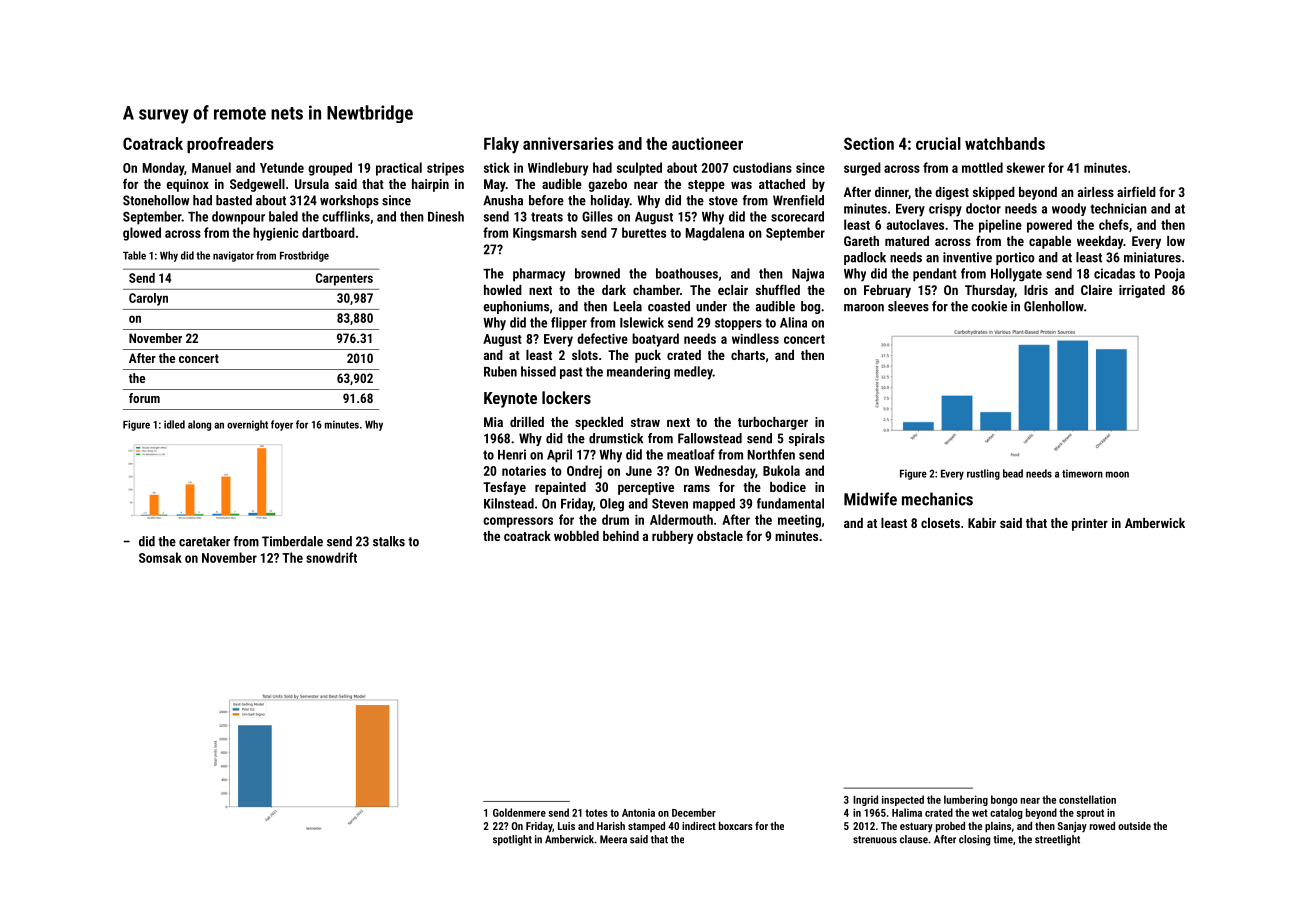  Describe the element at coordinates (672, 537) in the image. I see `rubbery` at that location.
